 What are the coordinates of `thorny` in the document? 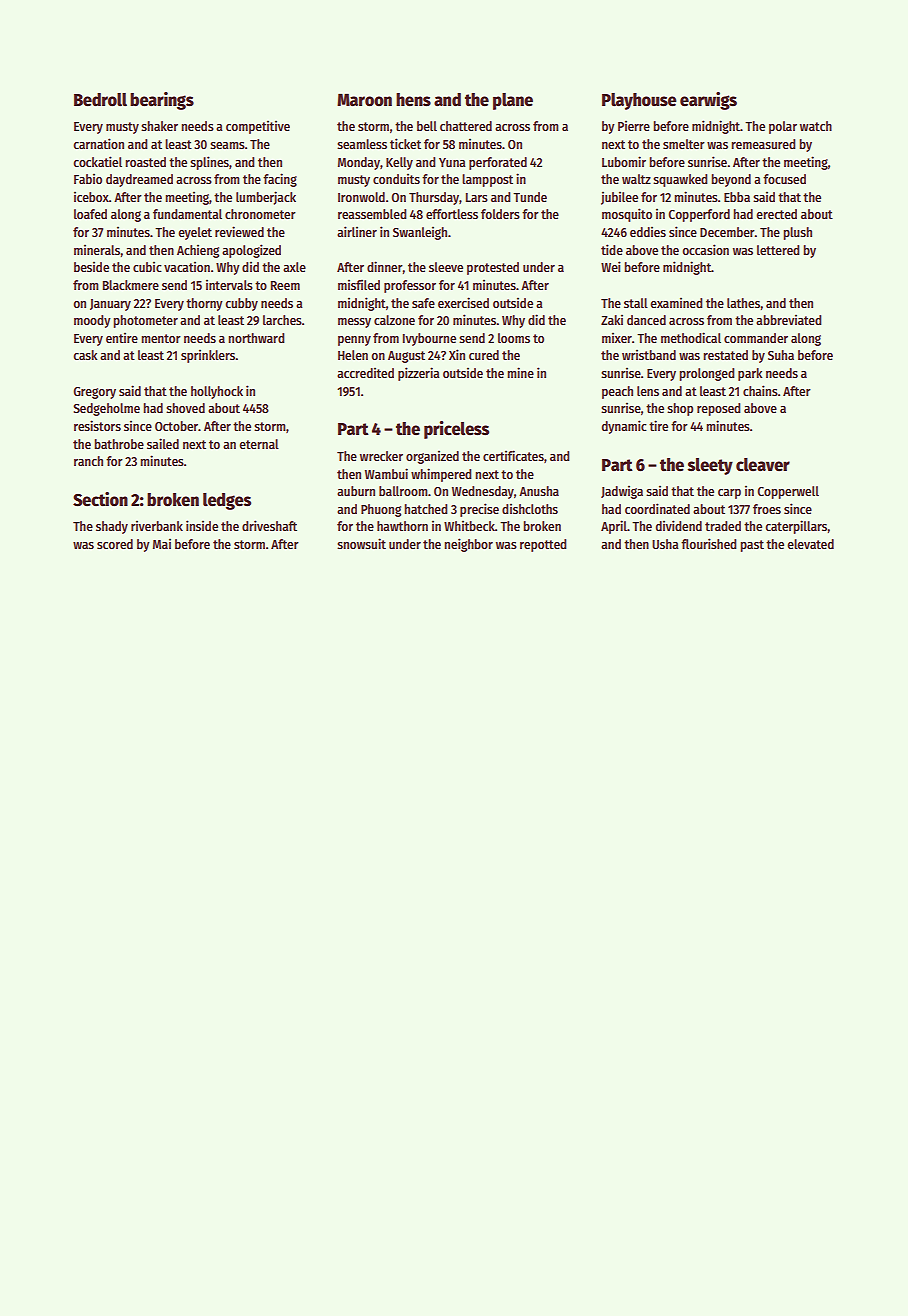 It's located at (204, 304).
